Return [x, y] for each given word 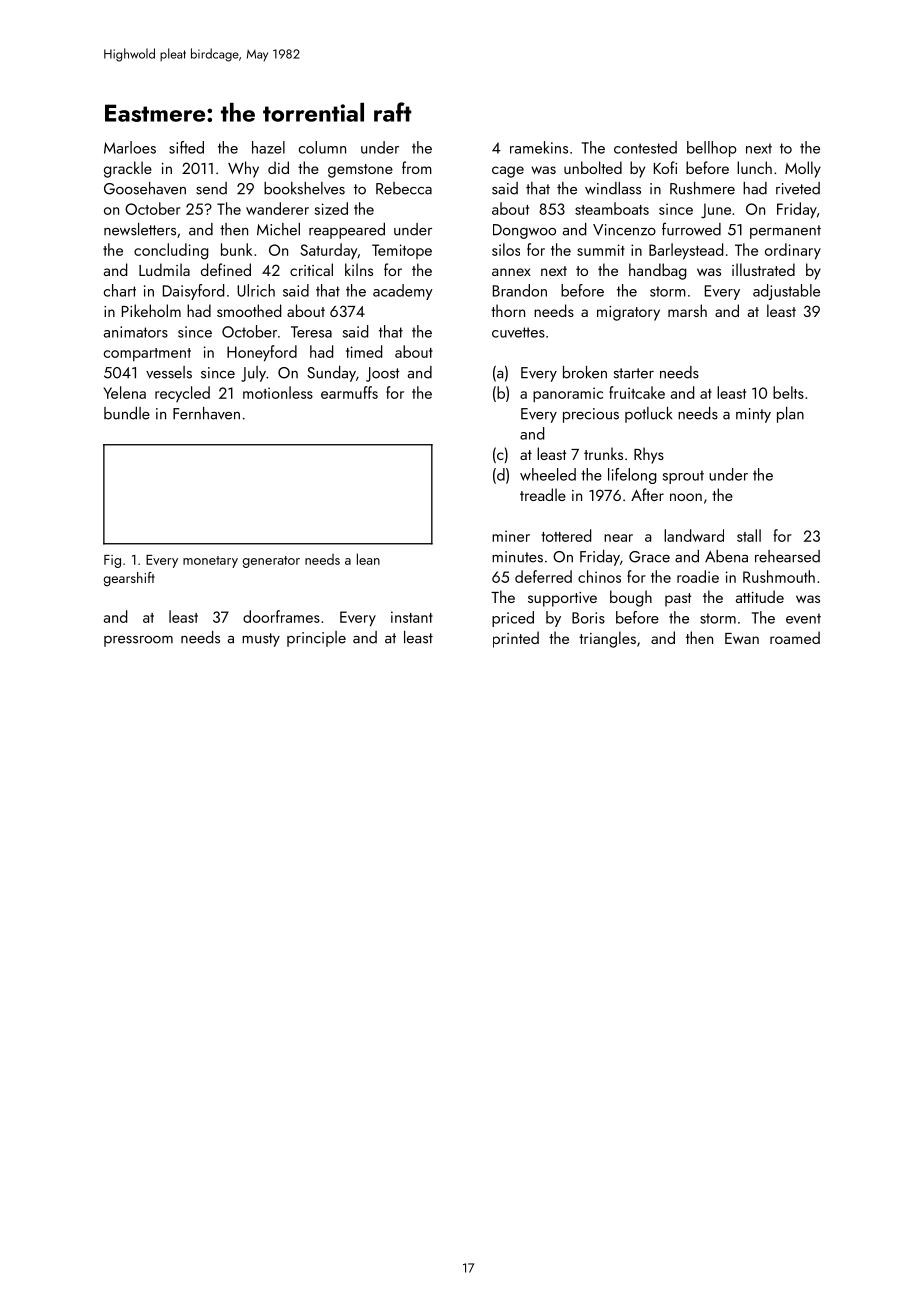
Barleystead [686, 251]
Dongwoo [524, 231]
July [253, 374]
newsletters [140, 229]
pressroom [138, 641]
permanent [785, 232]
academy [403, 292]
